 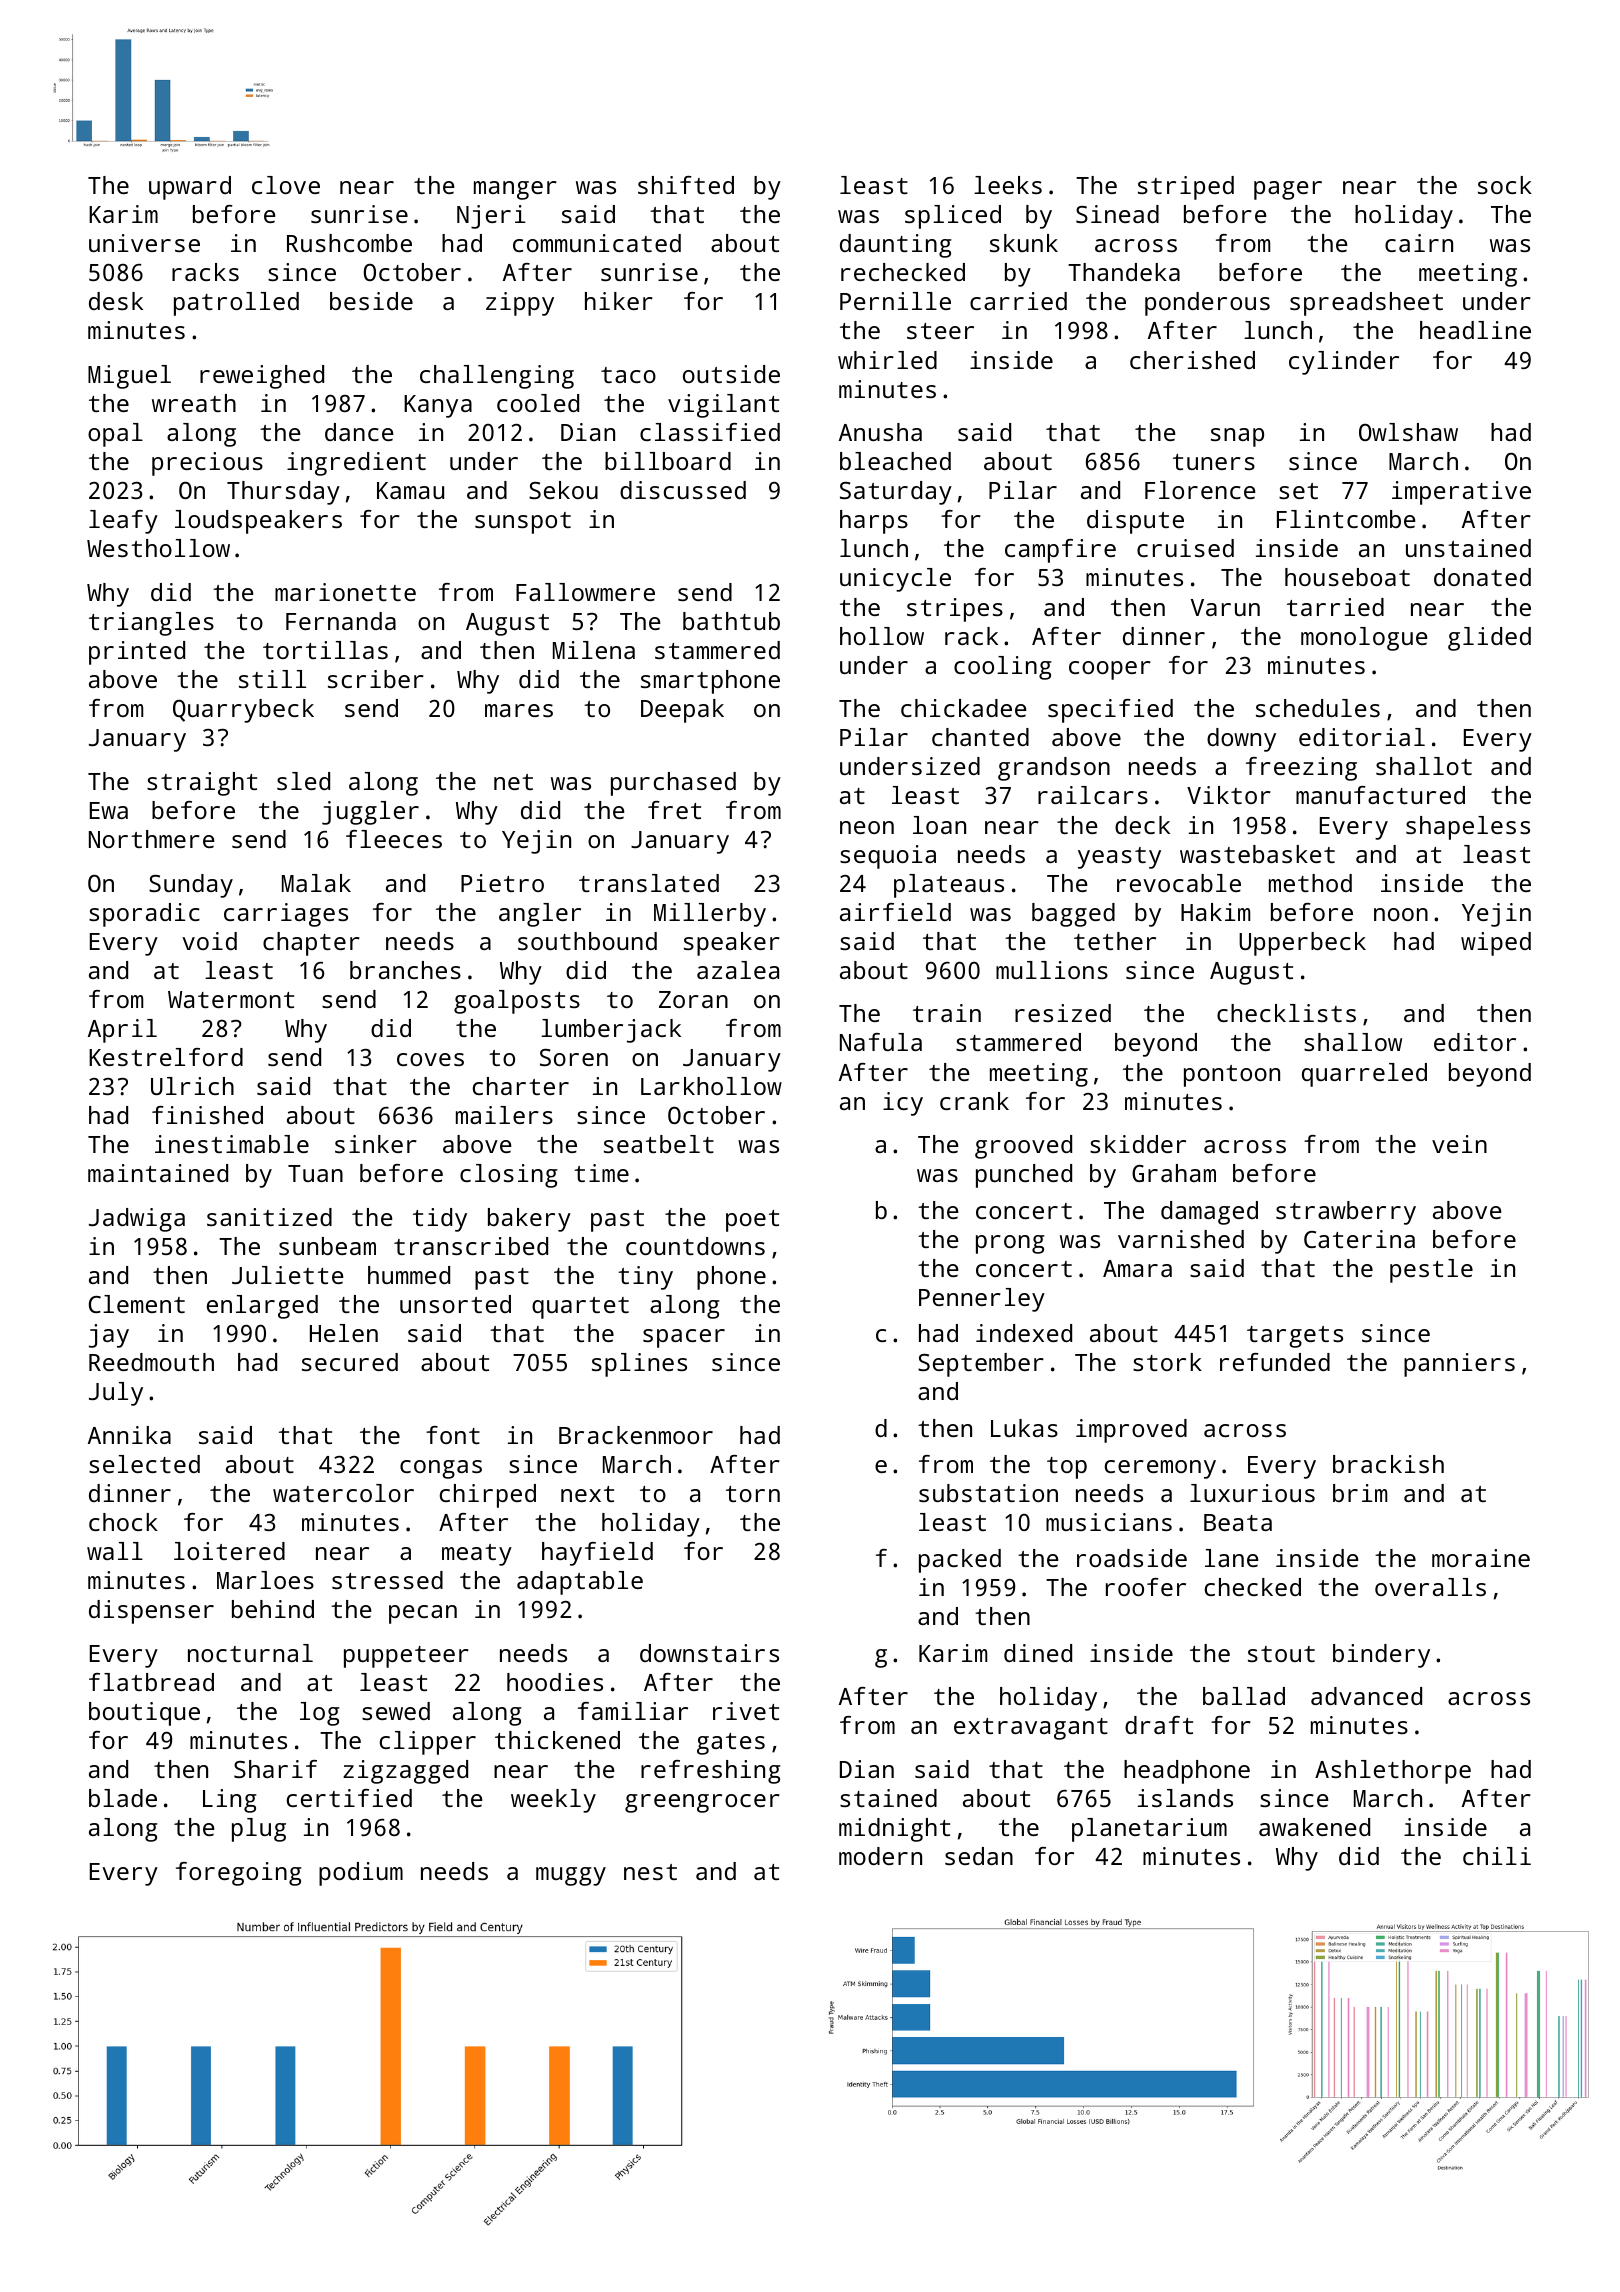 What do you see at coordinates (344, 1333) in the screenshot?
I see `Helen` at bounding box center [344, 1333].
